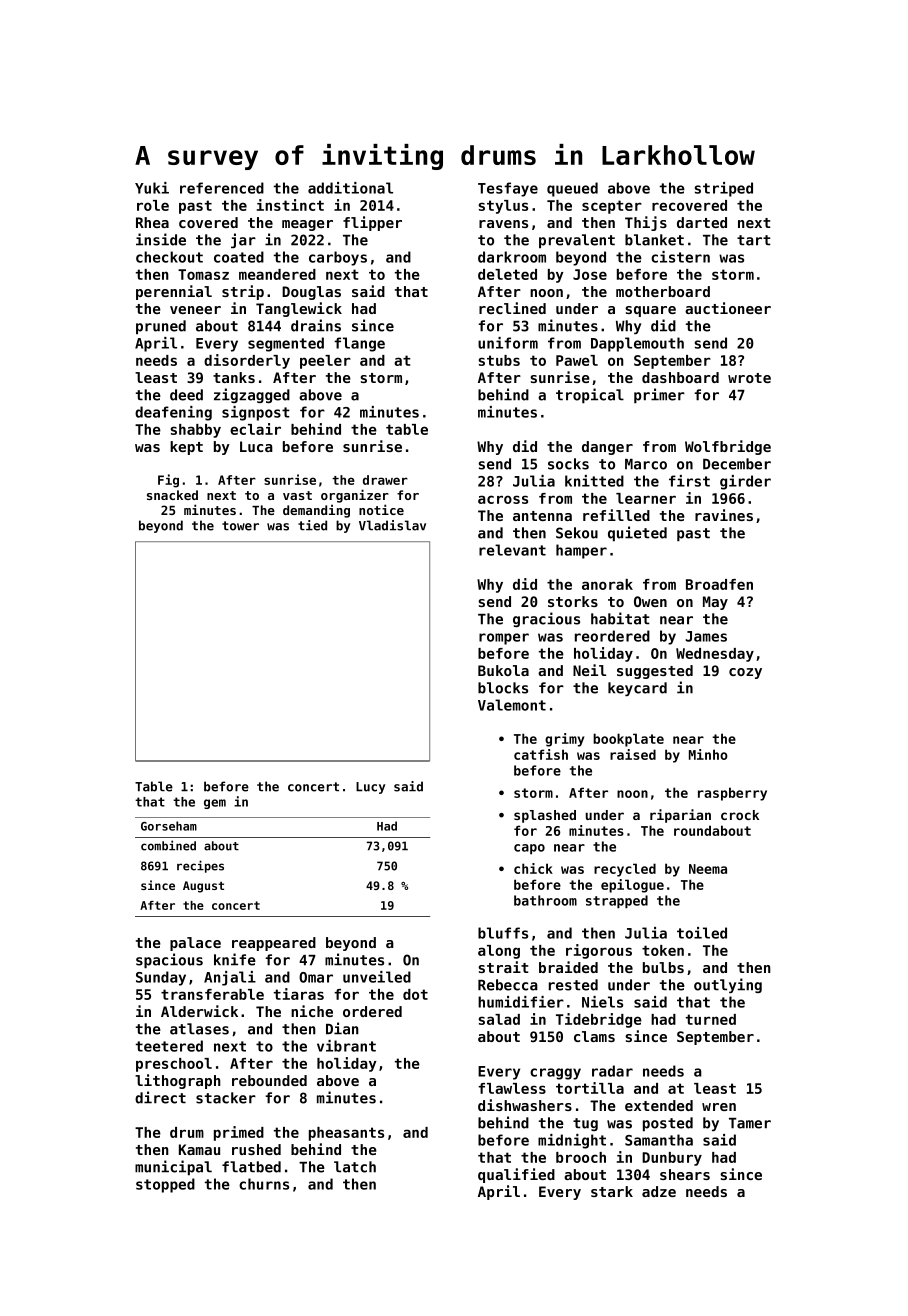  Describe the element at coordinates (650, 601) in the document. I see `Owen` at that location.
